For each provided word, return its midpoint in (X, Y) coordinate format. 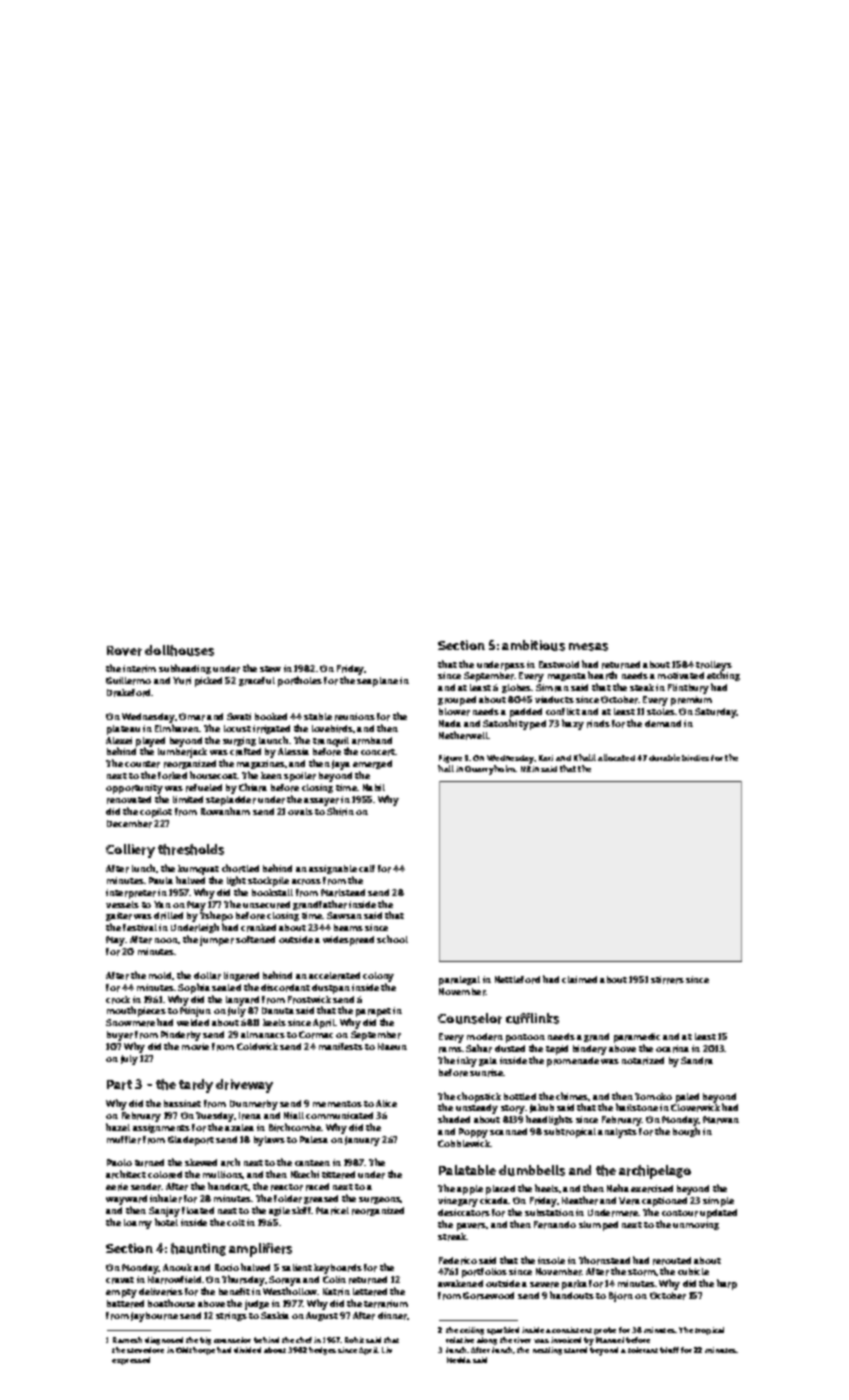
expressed (131, 1361)
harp (727, 1284)
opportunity (134, 789)
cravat (120, 1280)
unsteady (477, 1109)
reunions (355, 717)
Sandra (697, 1061)
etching (723, 676)
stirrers (667, 980)
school (392, 939)
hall (446, 768)
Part (119, 1085)
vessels (122, 904)
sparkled (503, 1331)
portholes (300, 681)
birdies (695, 758)
